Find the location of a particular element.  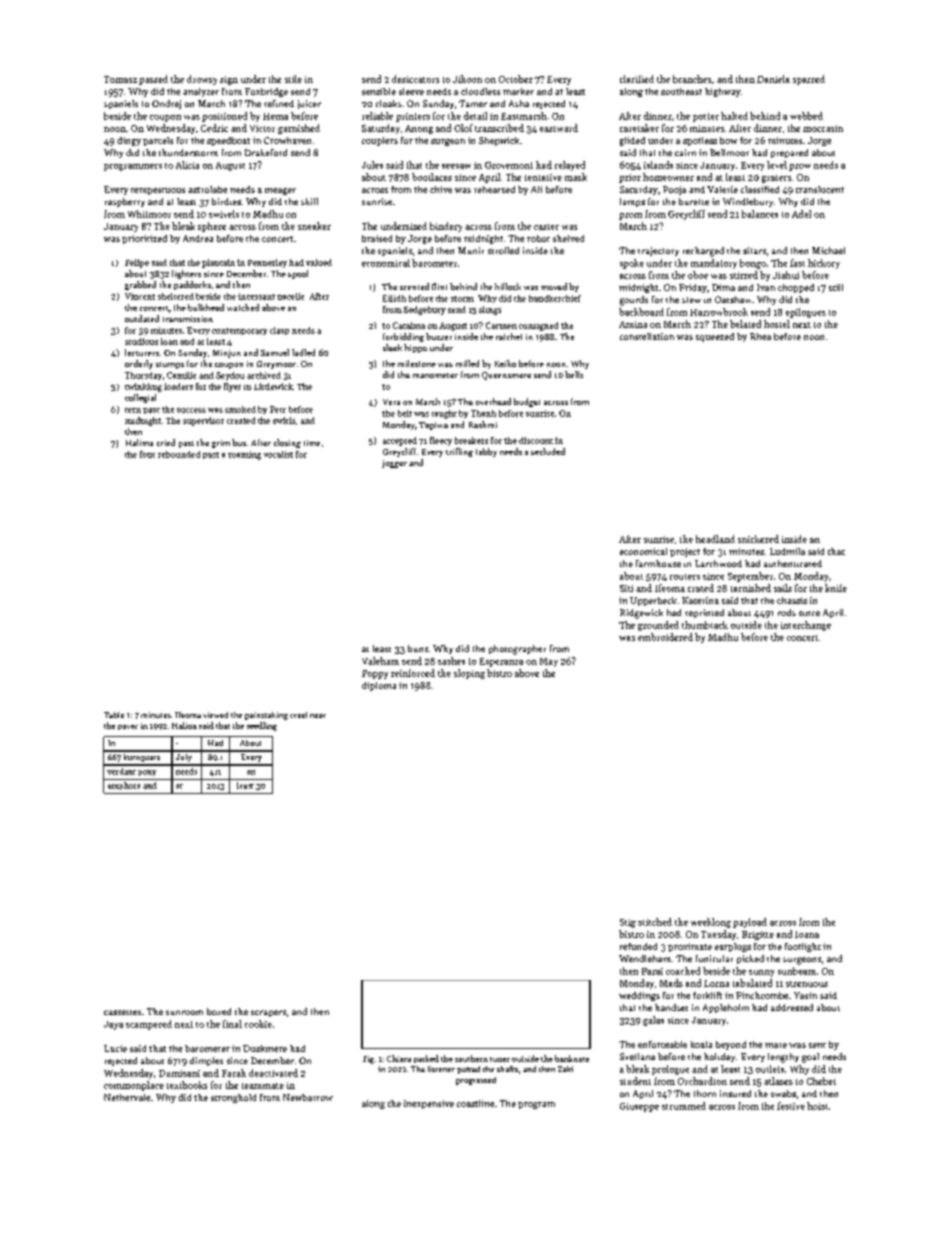

milestone is located at coordinates (417, 363).
